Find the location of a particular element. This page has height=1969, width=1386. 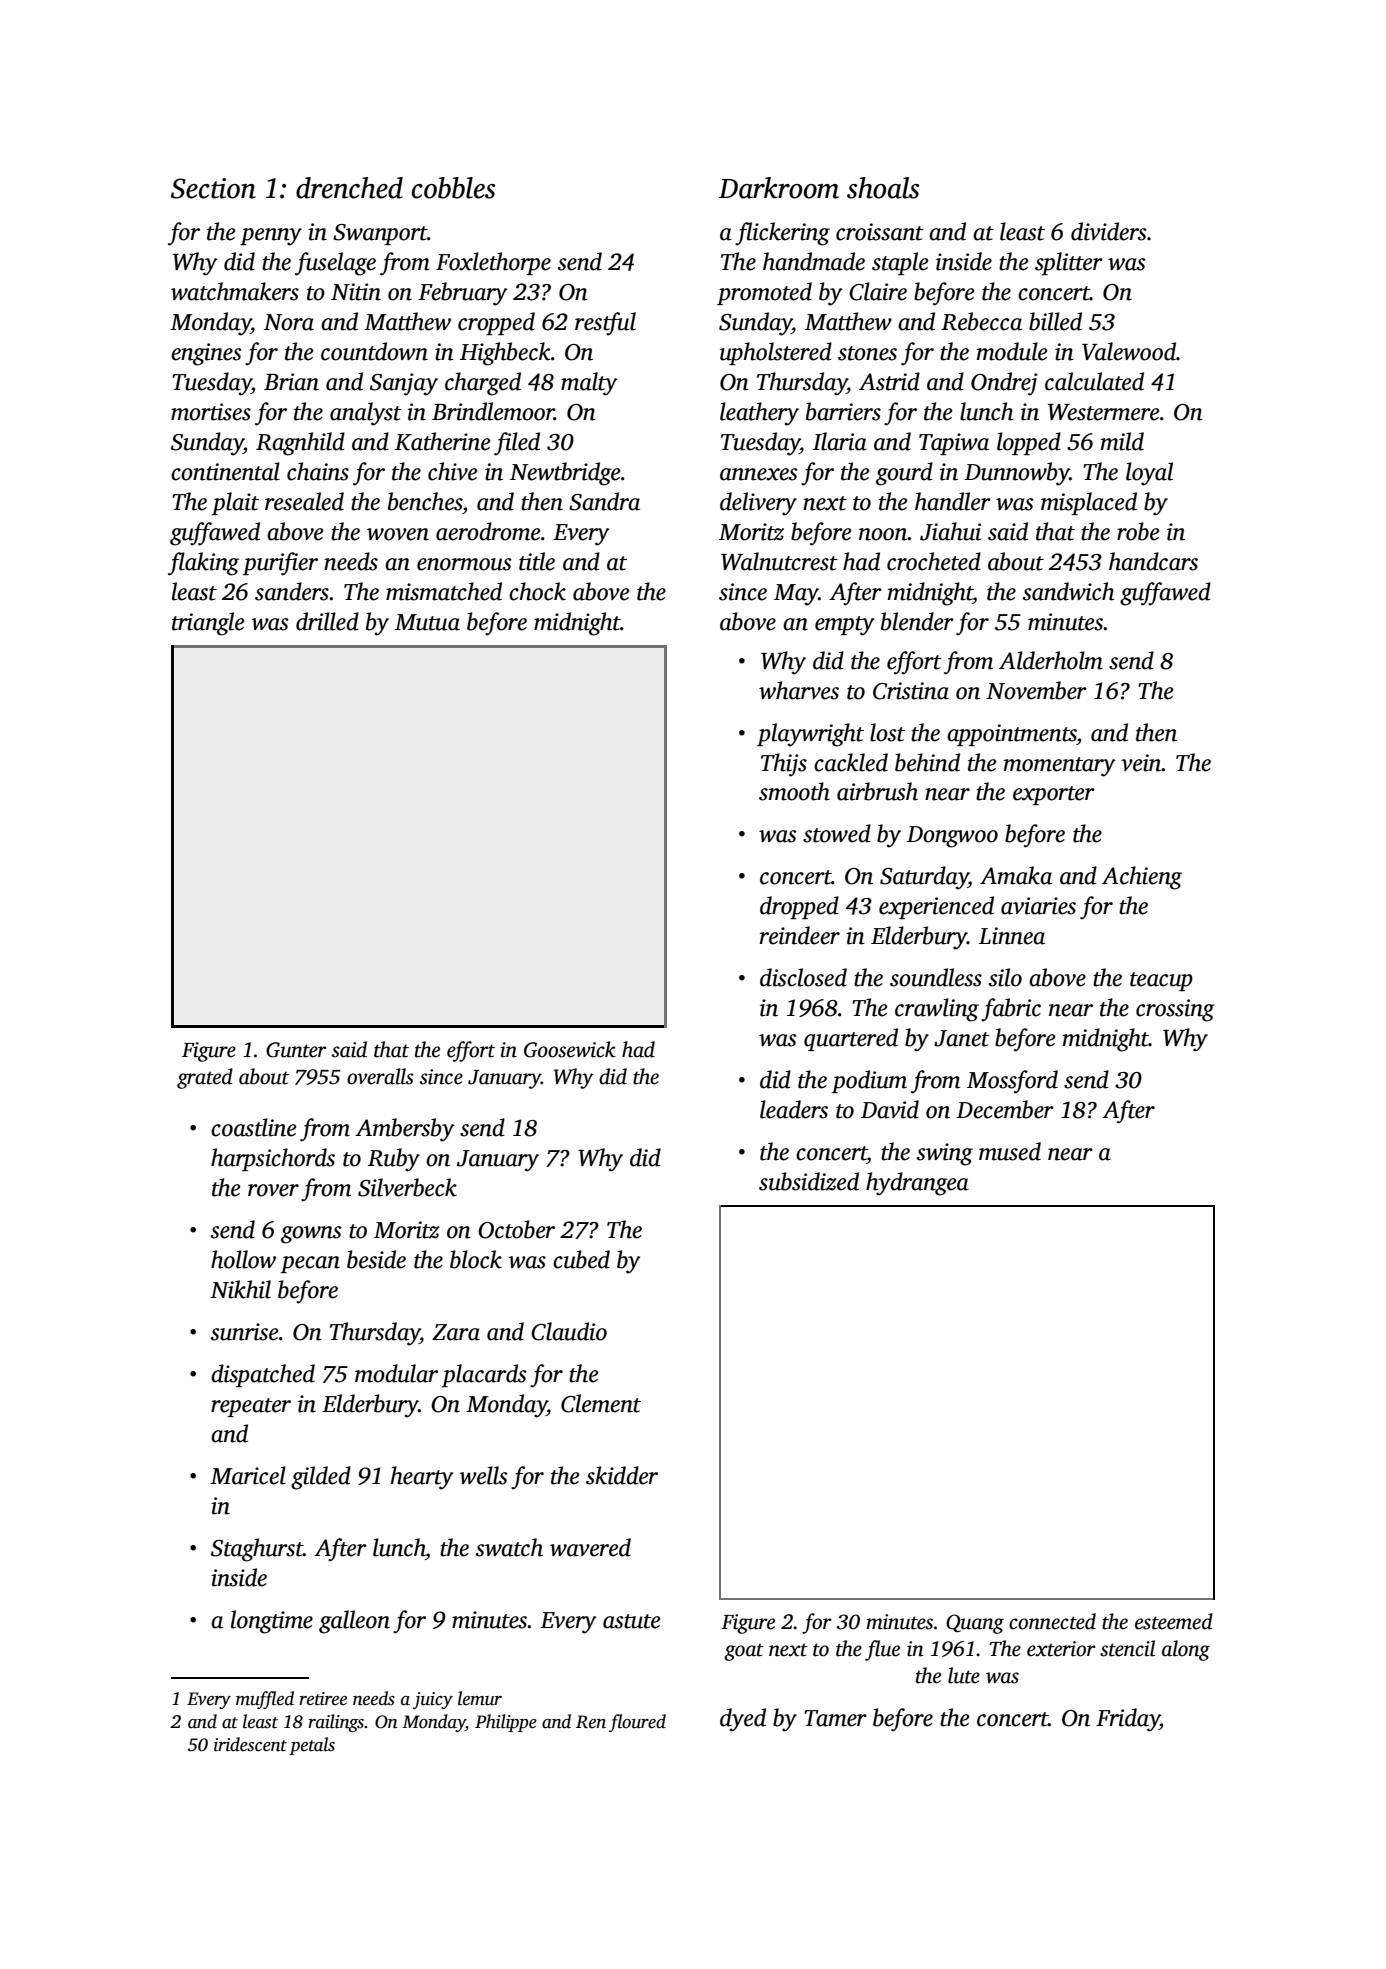

modular is located at coordinates (396, 1373).
